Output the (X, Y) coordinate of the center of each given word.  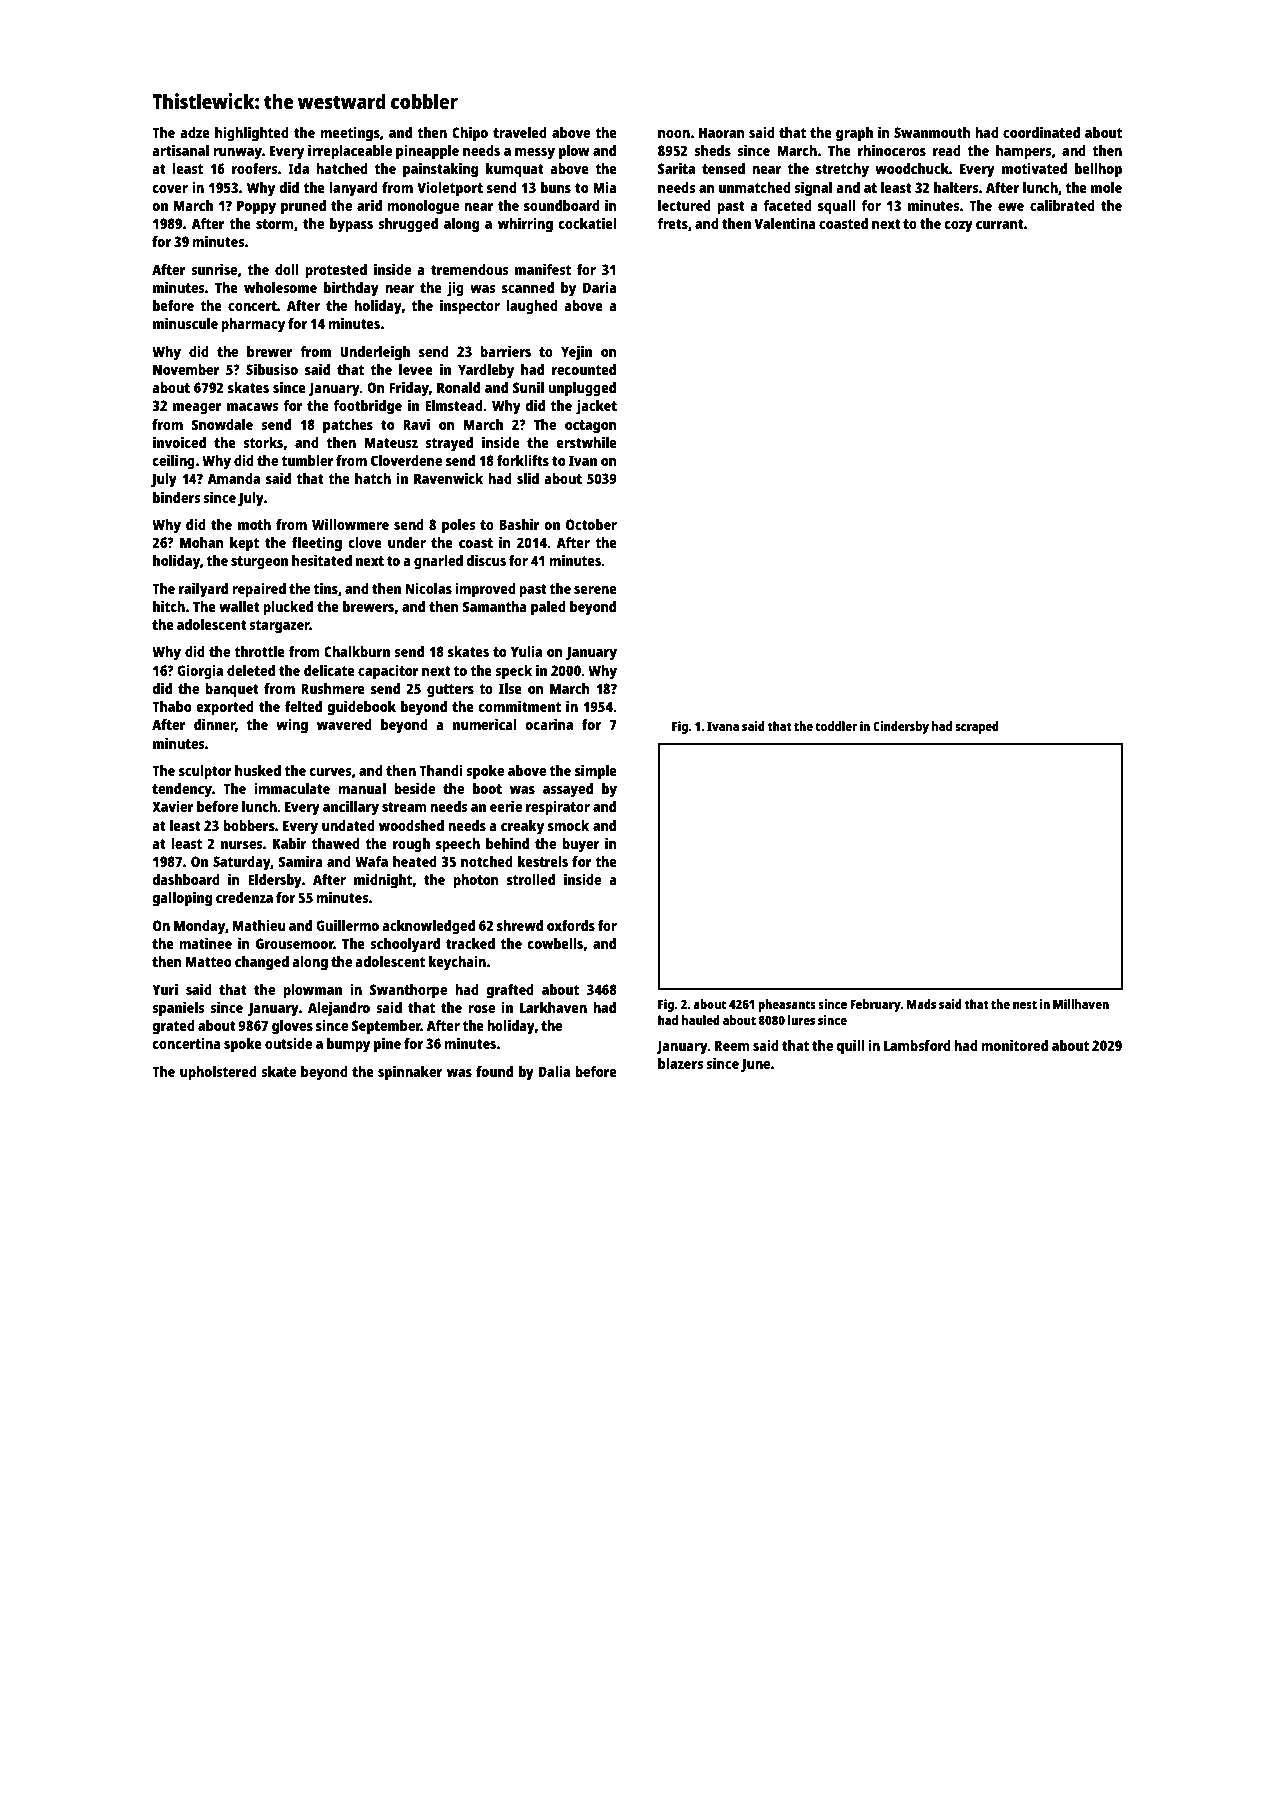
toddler (836, 726)
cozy (959, 227)
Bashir (519, 524)
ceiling (174, 462)
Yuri (165, 989)
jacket (596, 407)
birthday (351, 289)
